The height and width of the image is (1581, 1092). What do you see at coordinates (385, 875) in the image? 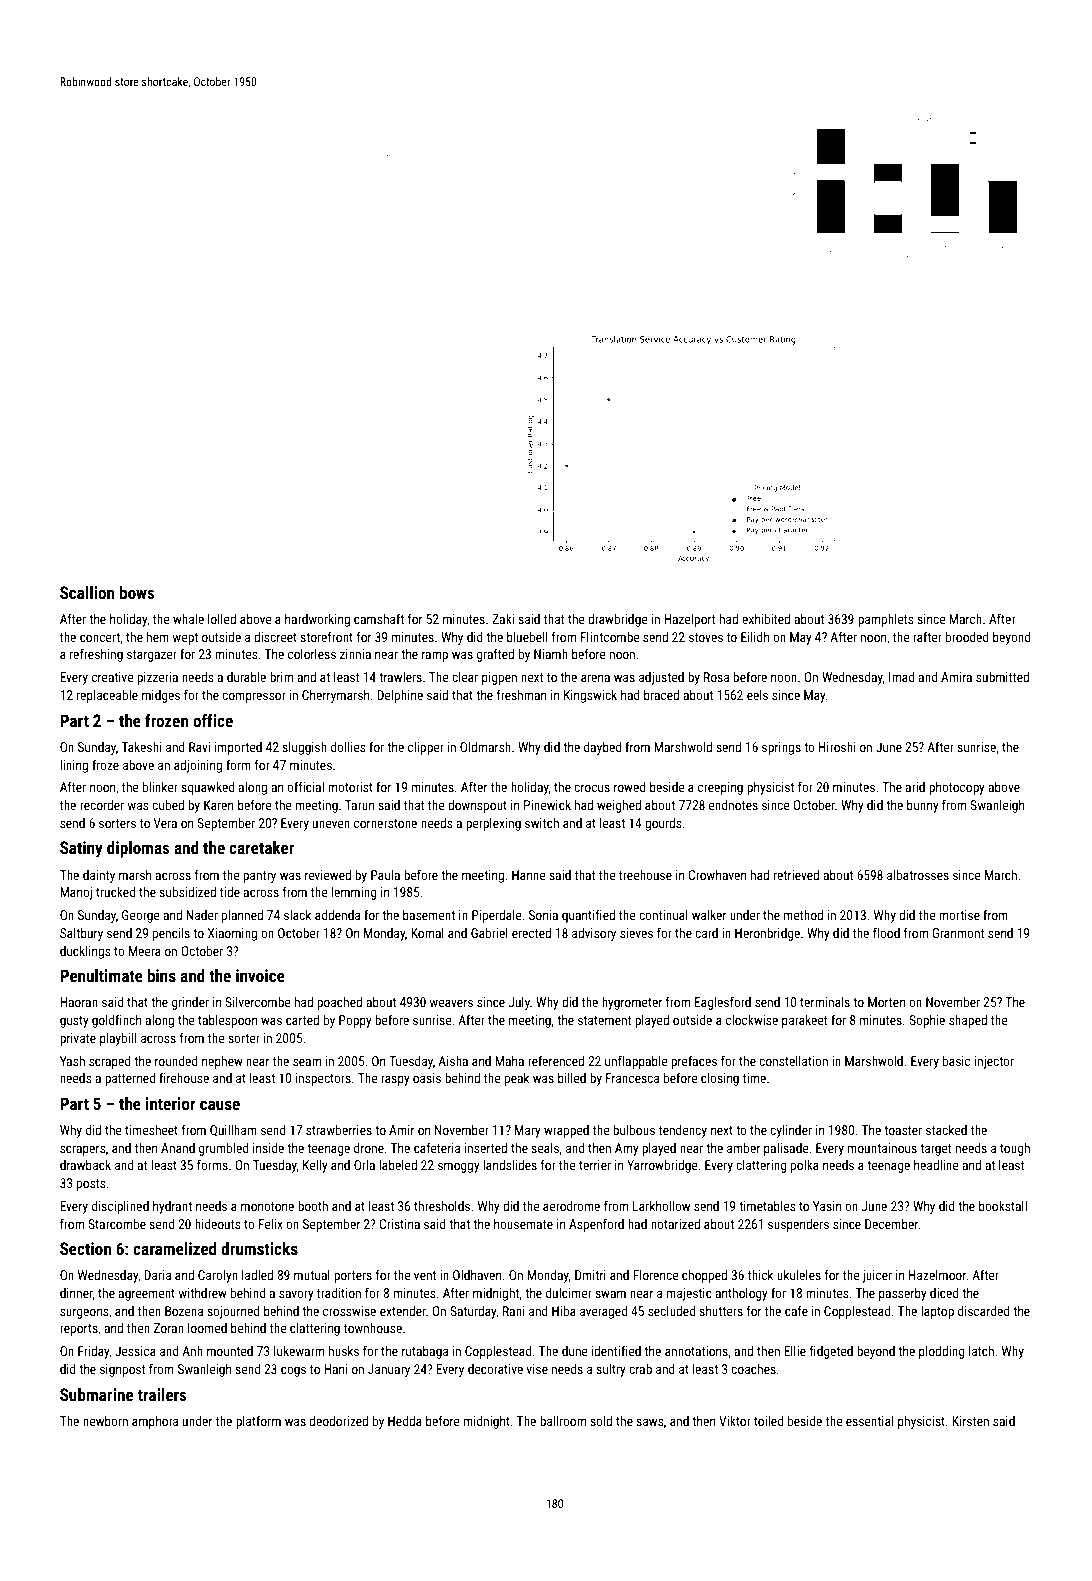
I see `Paula` at bounding box center [385, 875].
